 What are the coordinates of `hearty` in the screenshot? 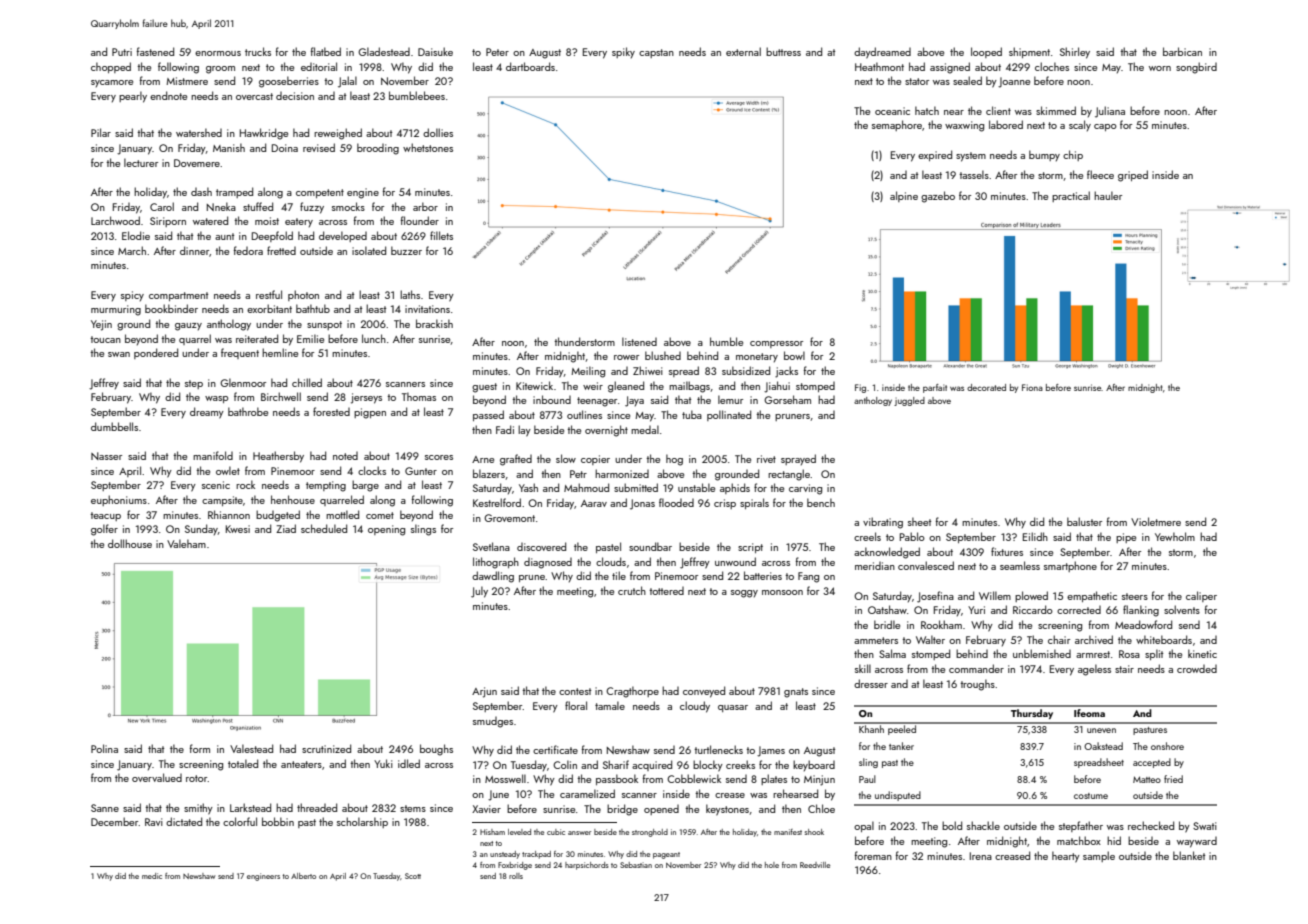 It's located at (1066, 857).
